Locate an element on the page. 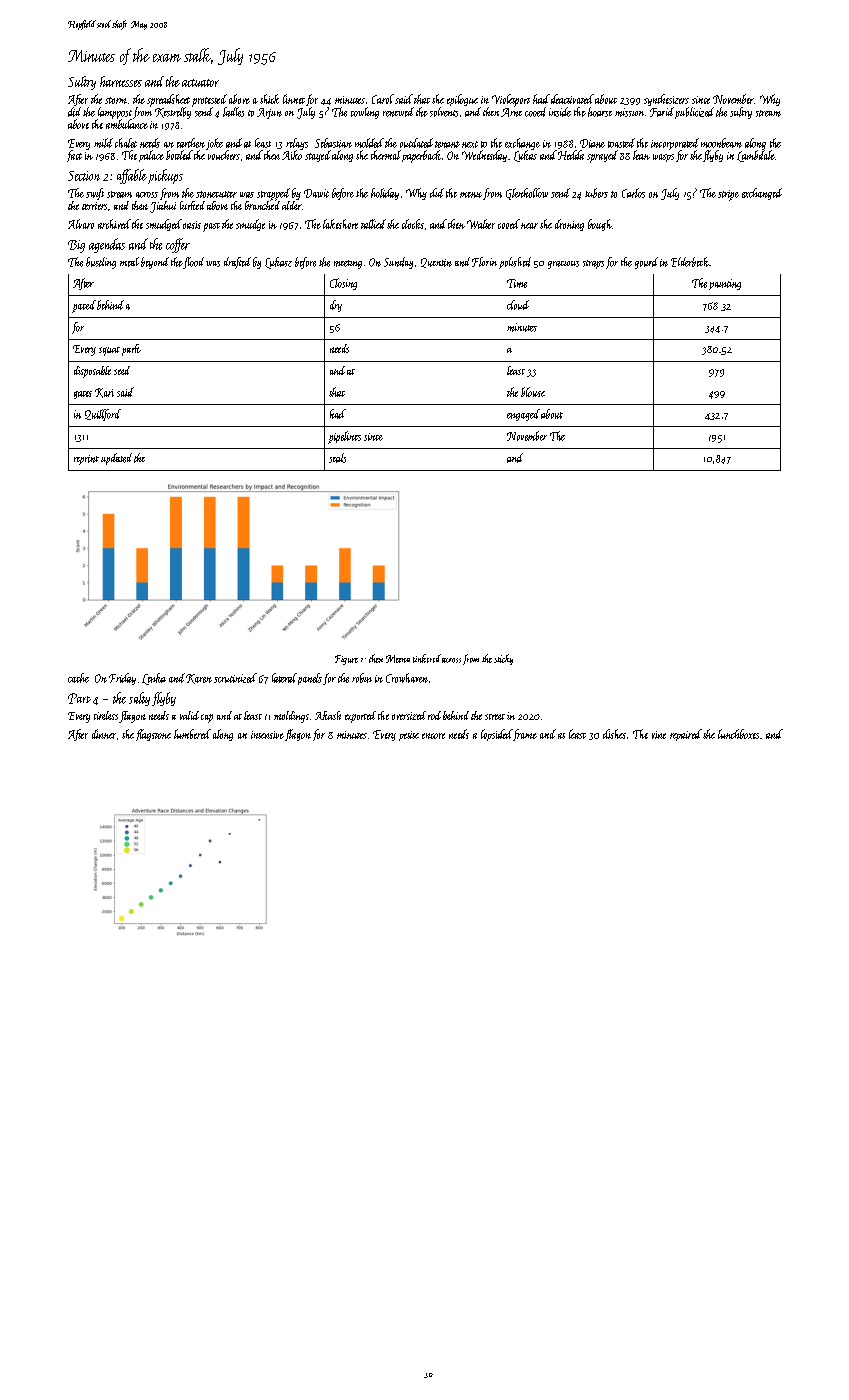 Image resolution: width=849 pixels, height=1400 pixels. stripe is located at coordinates (728, 195).
